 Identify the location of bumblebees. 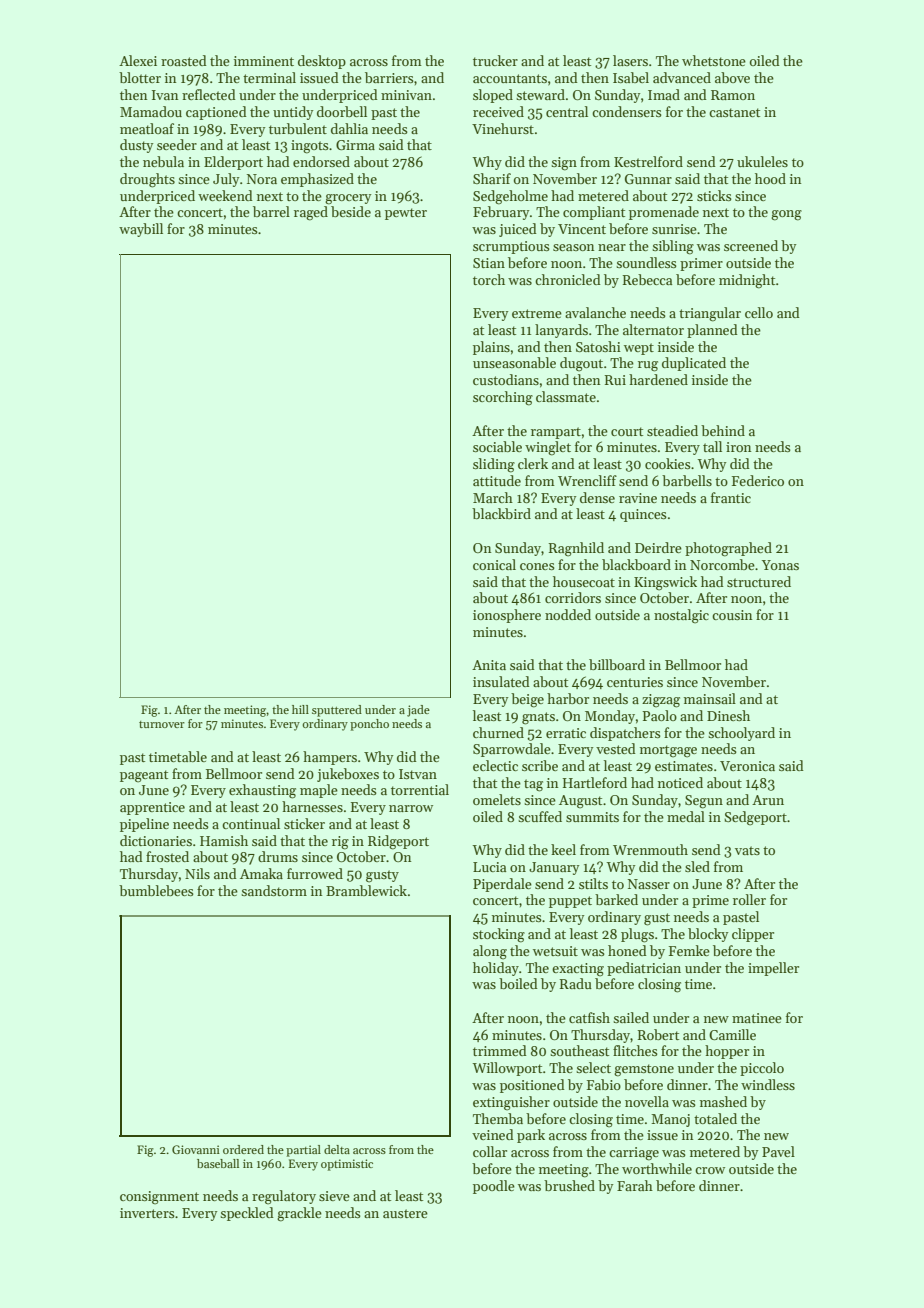
(156, 890).
